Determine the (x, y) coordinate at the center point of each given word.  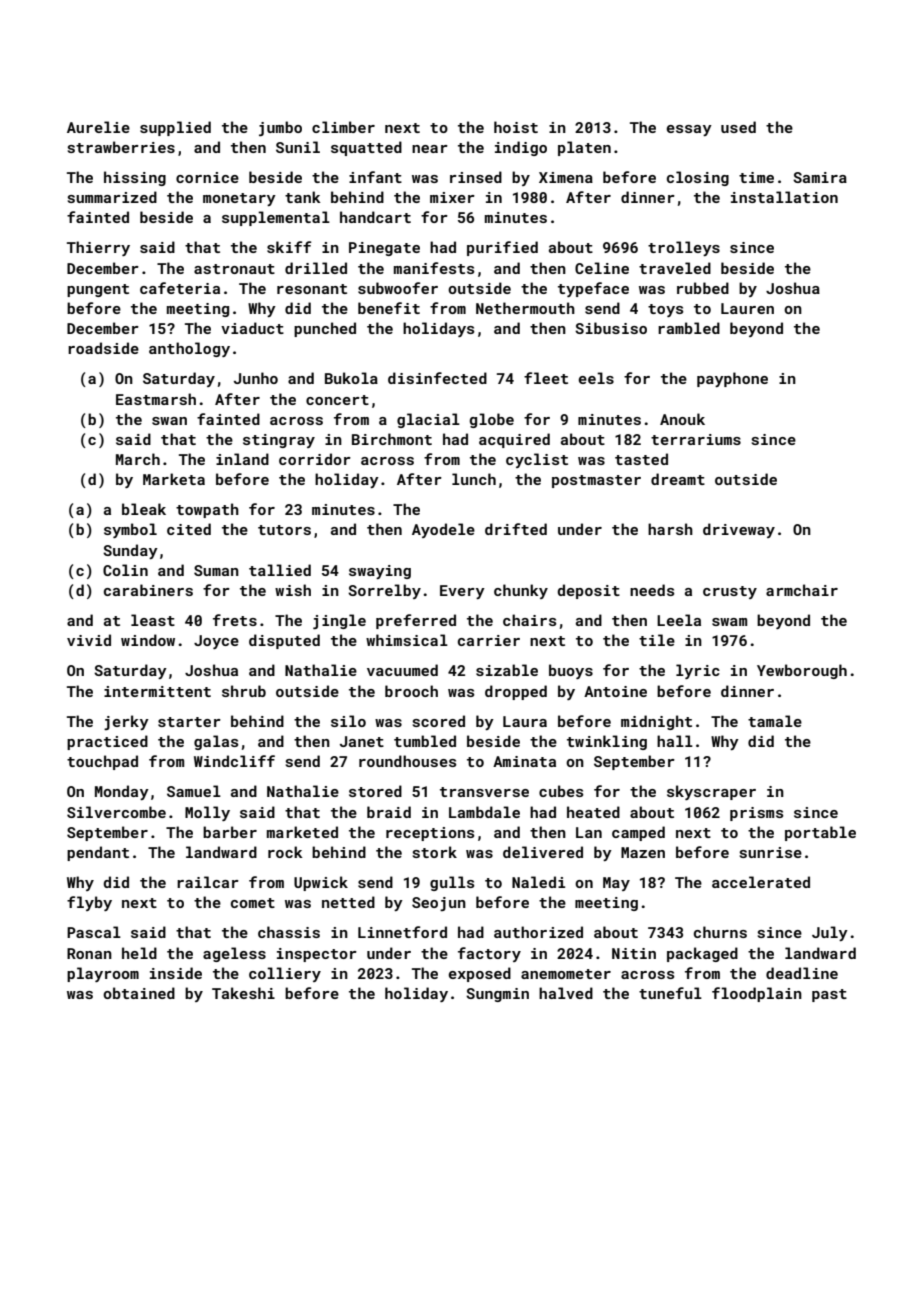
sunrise (771, 852)
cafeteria (180, 288)
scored (439, 721)
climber (343, 127)
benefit (389, 308)
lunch (474, 479)
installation (784, 197)
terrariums (696, 439)
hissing (135, 178)
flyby (89, 903)
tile (657, 640)
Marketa (174, 479)
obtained (139, 993)
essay (689, 130)
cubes (561, 791)
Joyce (216, 642)
